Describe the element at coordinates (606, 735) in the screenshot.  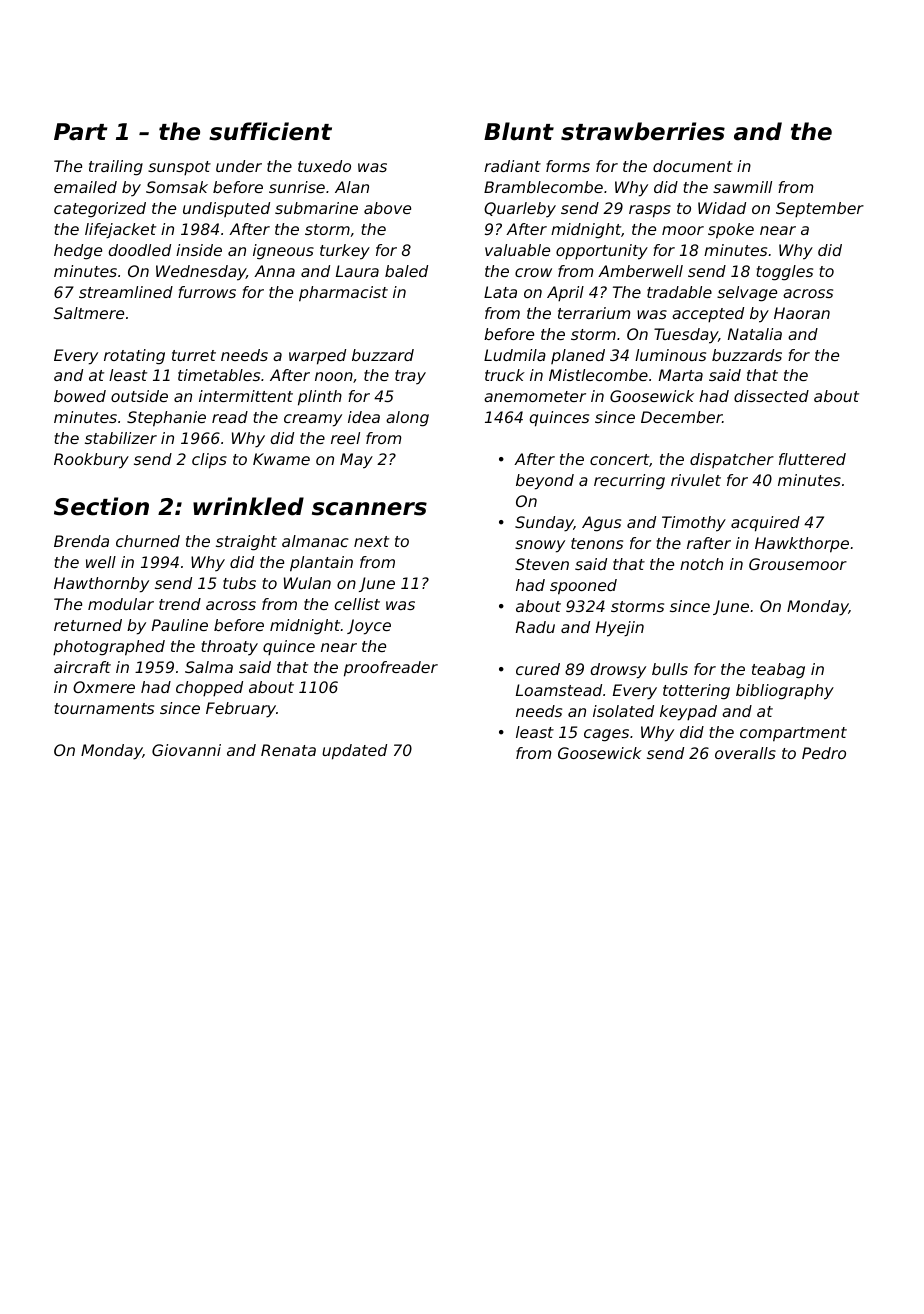
I see `cages` at that location.
